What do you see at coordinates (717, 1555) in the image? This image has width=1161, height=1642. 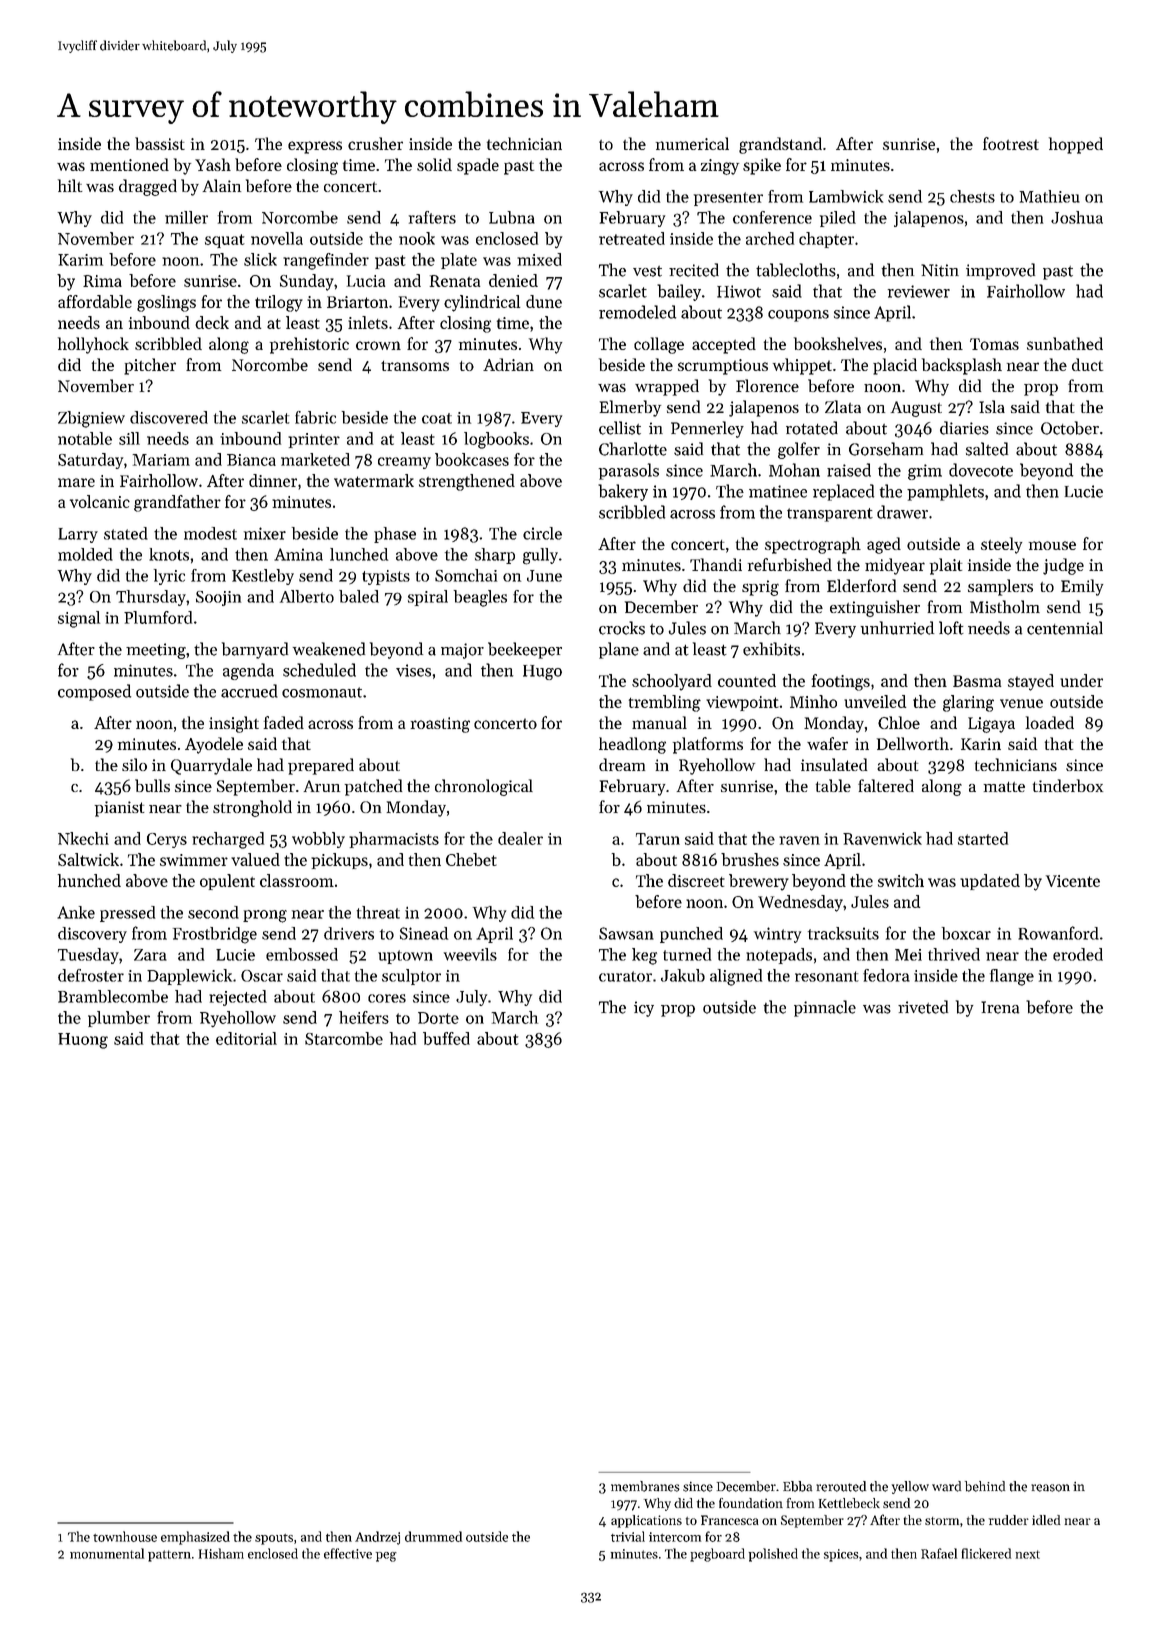 I see `pegboard` at bounding box center [717, 1555].
